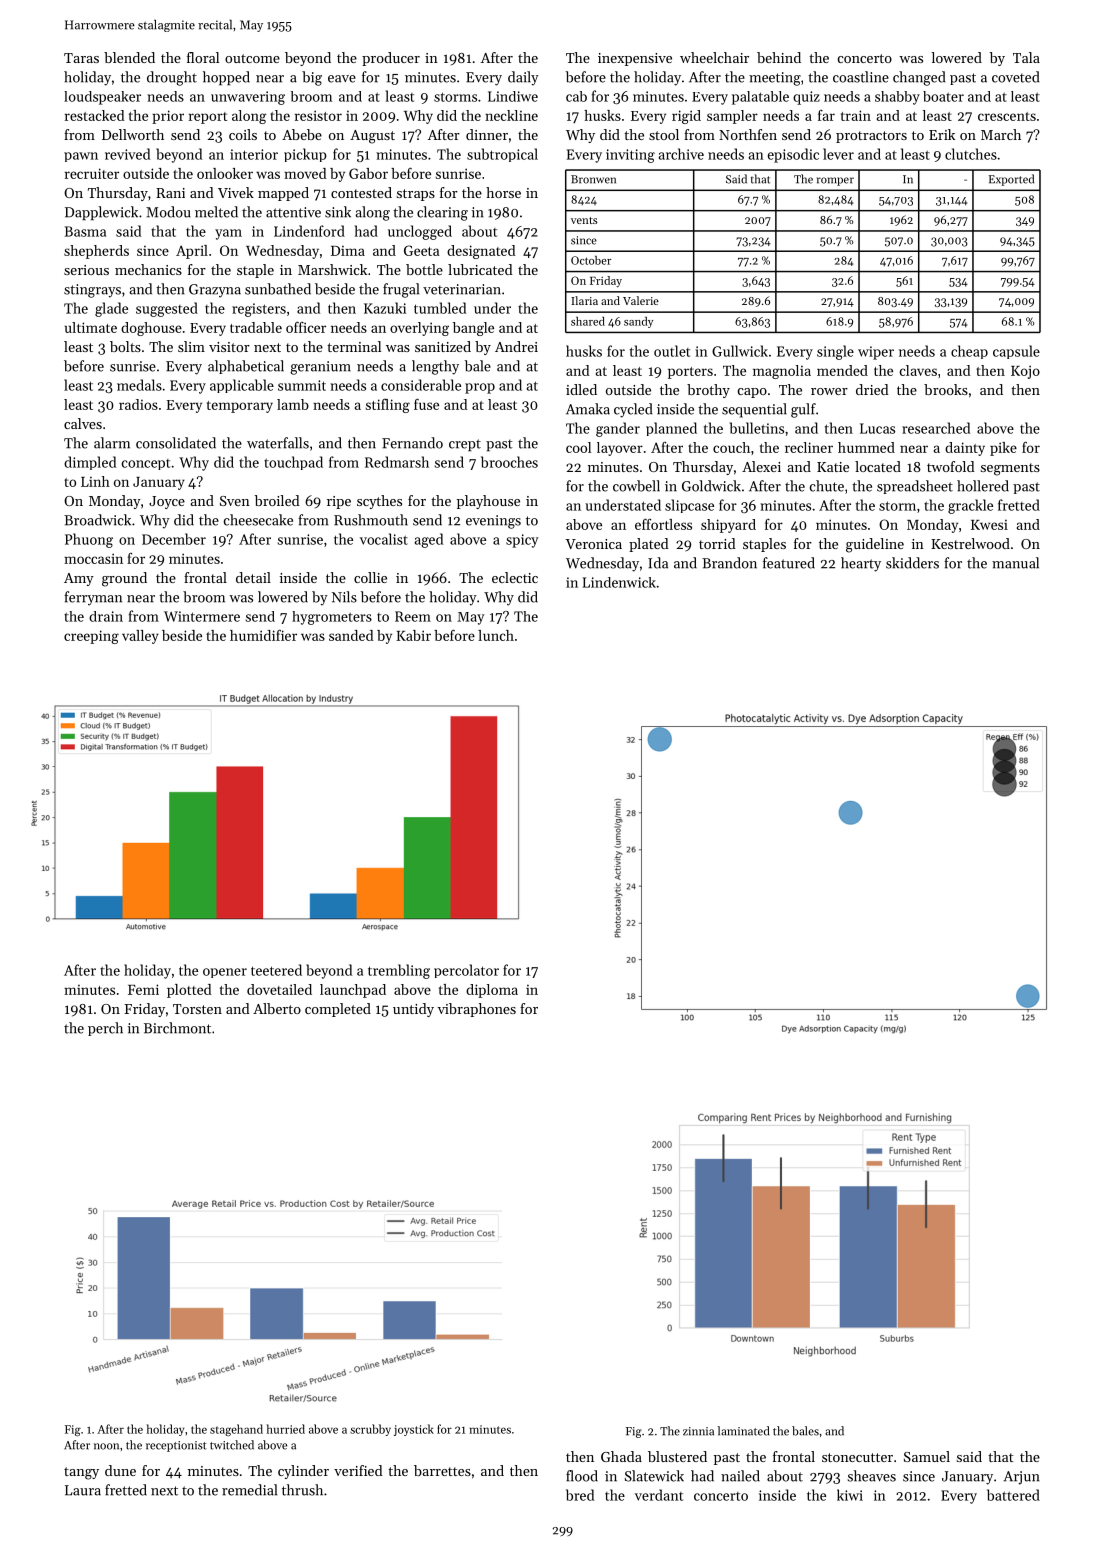 This screenshot has width=1104, height=1561. I want to click on joystick, so click(414, 1430).
